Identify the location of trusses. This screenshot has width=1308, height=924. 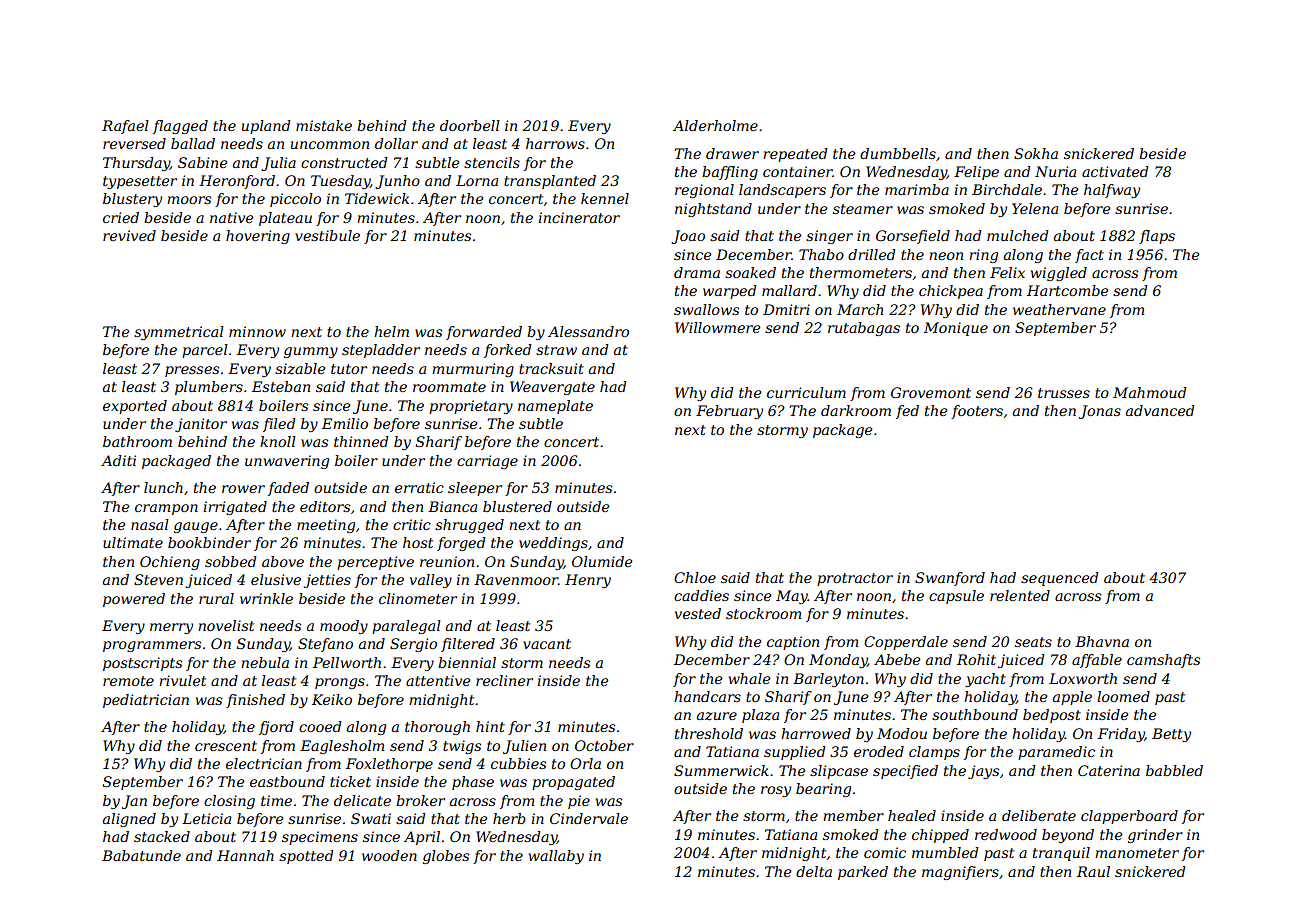
(1064, 393).
